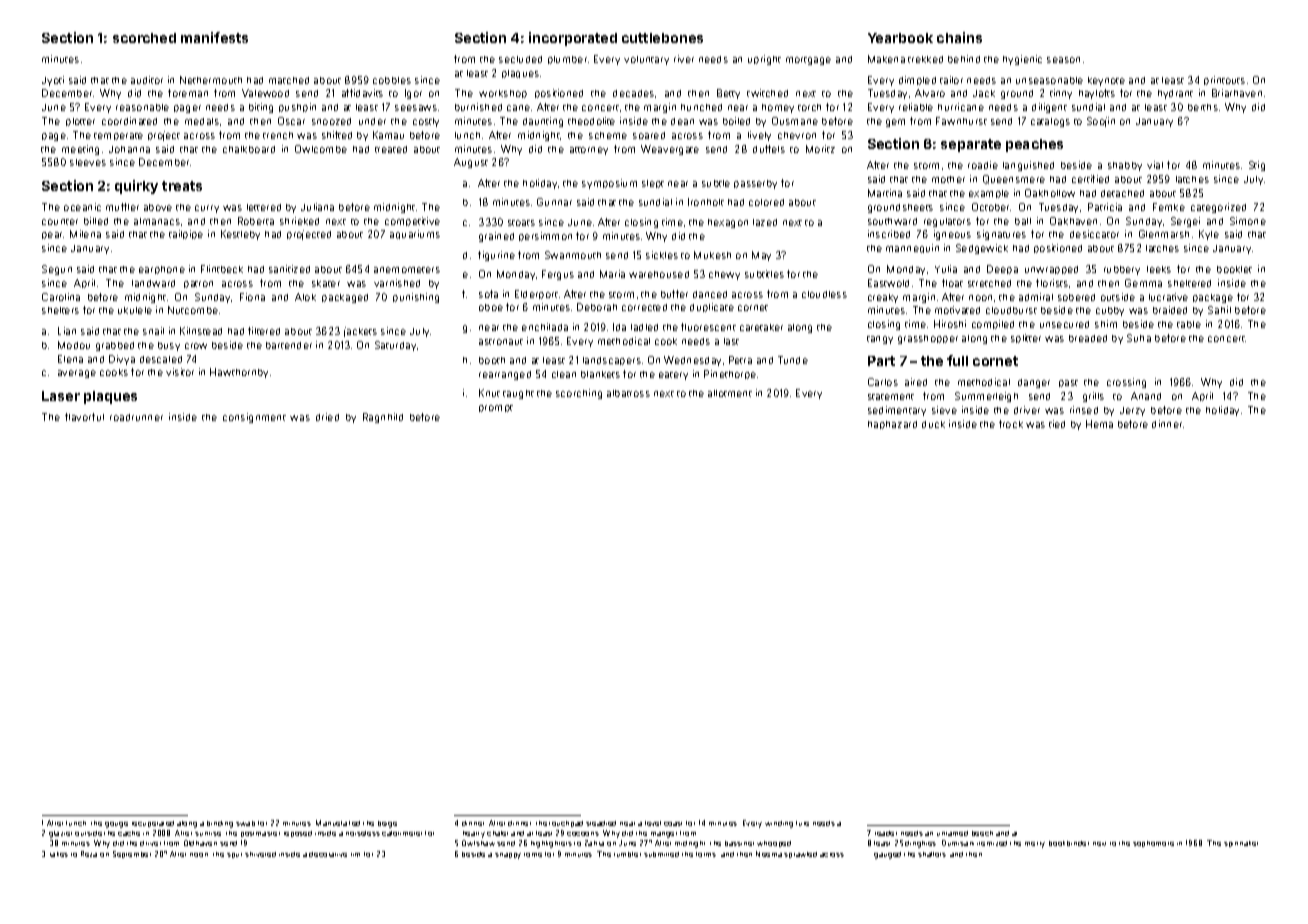 The height and width of the image is (924, 1308). Describe the element at coordinates (662, 255) in the image. I see `sickles` at that location.
